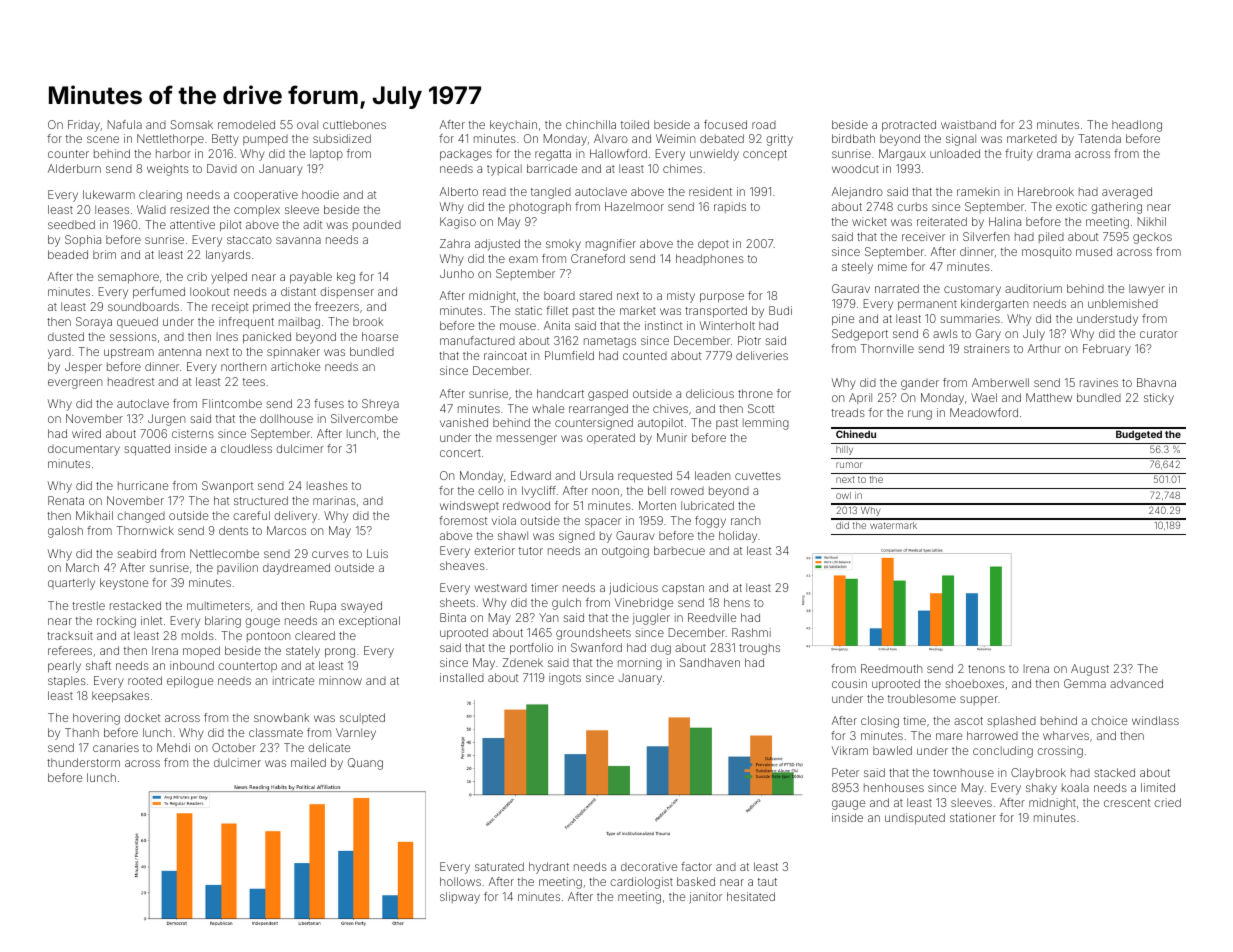 The image size is (1233, 952). I want to click on chinchilla, so click(591, 124).
